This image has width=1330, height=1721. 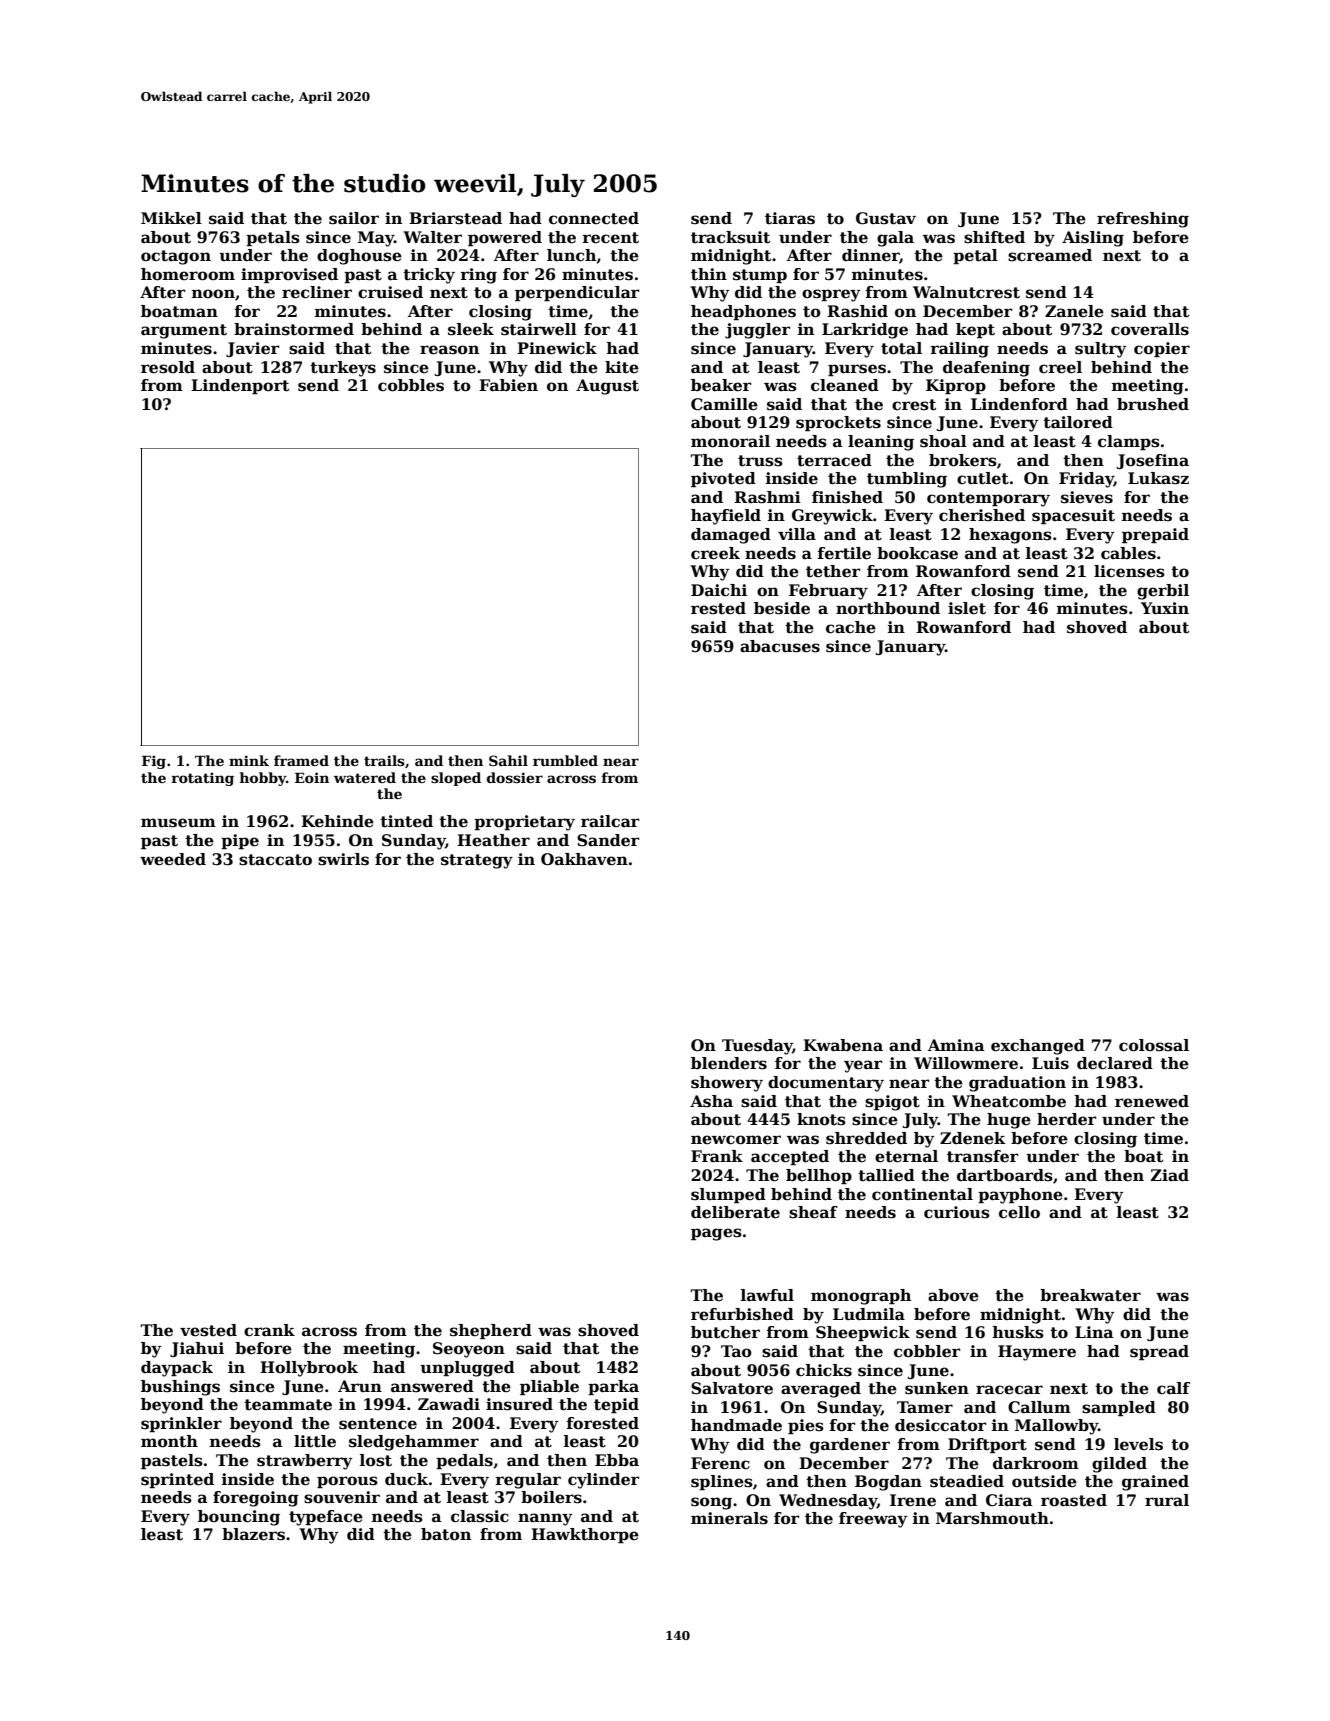 What do you see at coordinates (168, 367) in the image?
I see `resold` at bounding box center [168, 367].
